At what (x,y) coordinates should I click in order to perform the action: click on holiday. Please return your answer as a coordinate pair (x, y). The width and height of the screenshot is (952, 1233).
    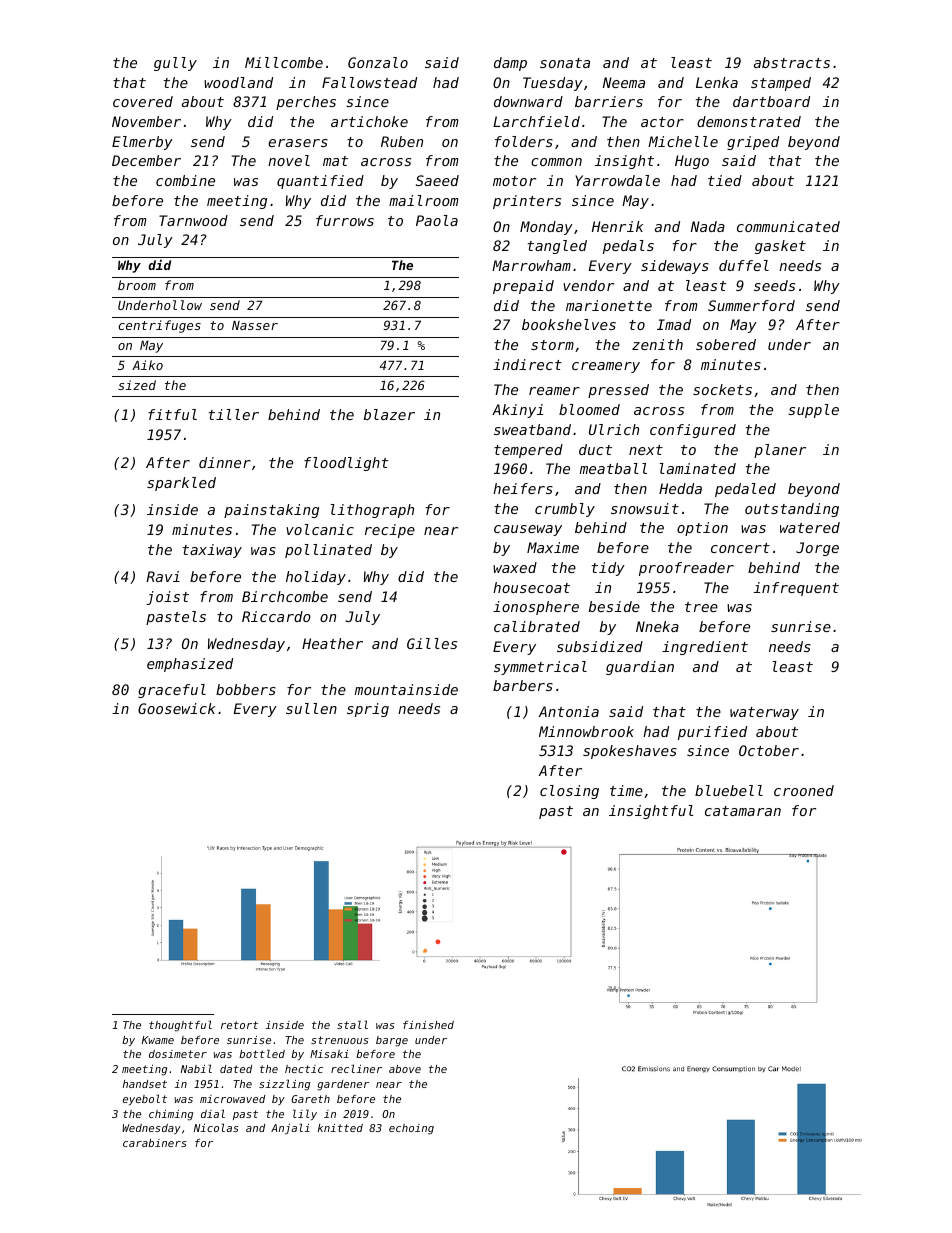
    Looking at the image, I should click on (316, 578).
